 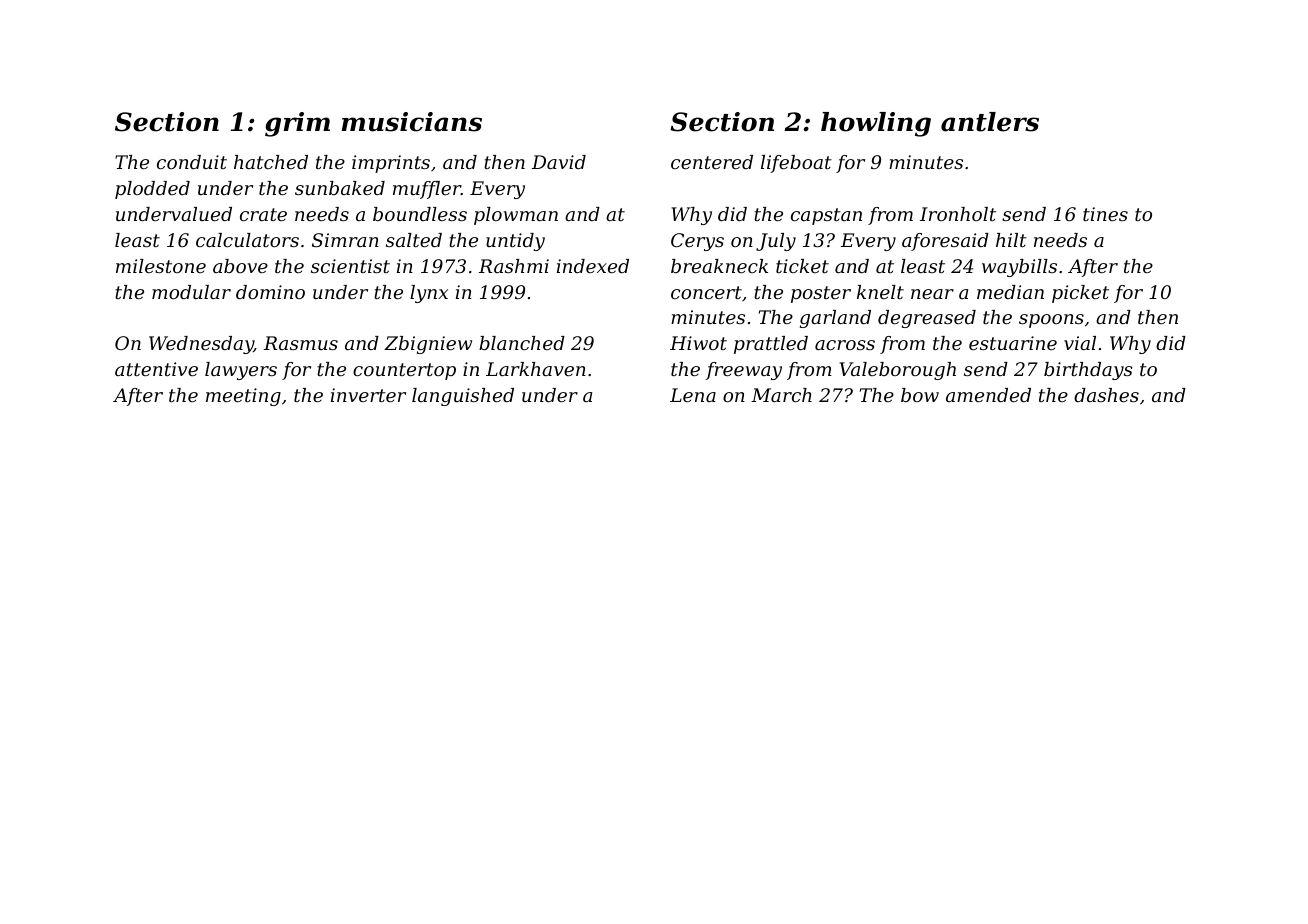 I want to click on grim, so click(x=297, y=124).
